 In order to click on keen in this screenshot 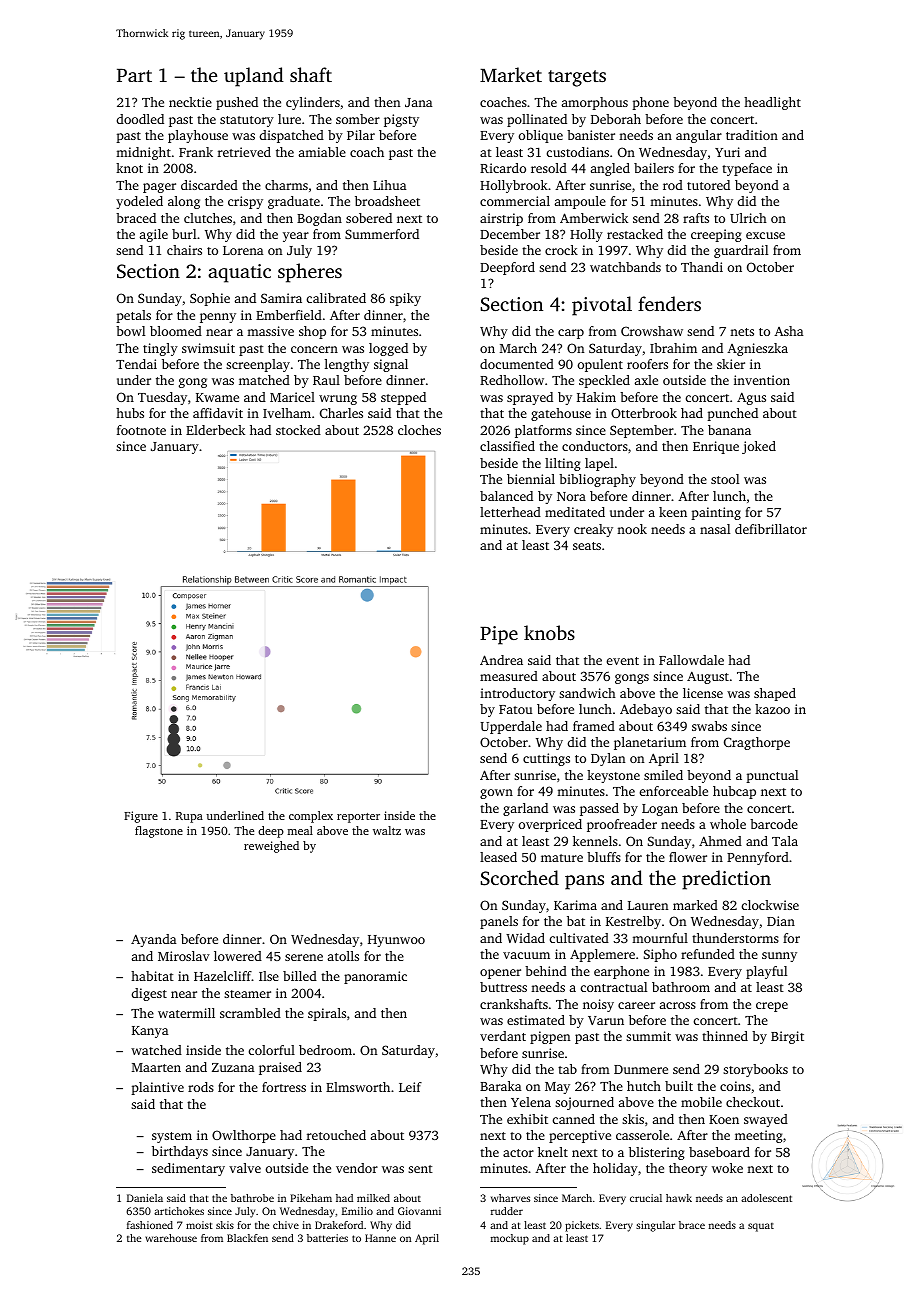, I will do `click(673, 512)`.
